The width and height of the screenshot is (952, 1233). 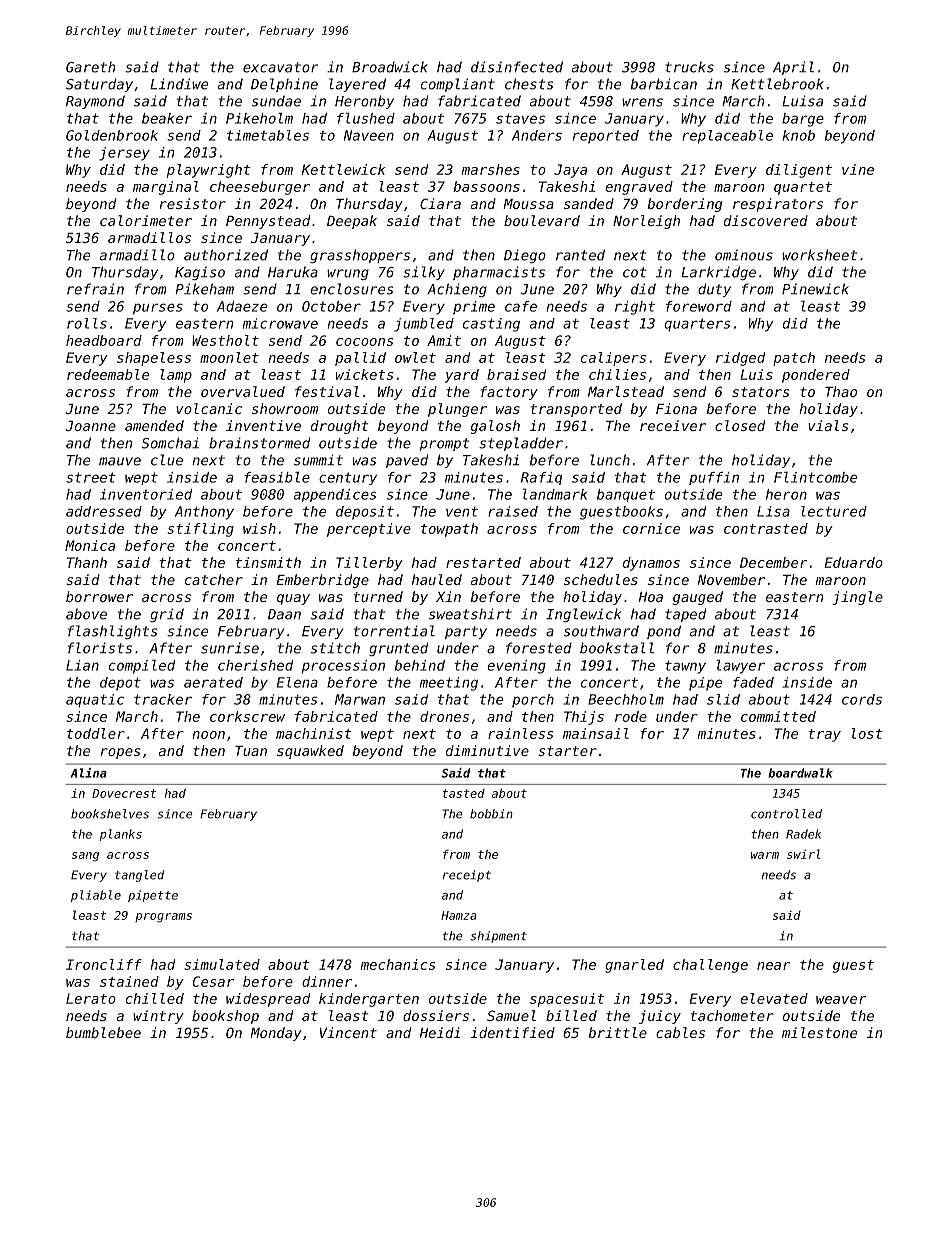 I want to click on jingle, so click(x=857, y=598).
